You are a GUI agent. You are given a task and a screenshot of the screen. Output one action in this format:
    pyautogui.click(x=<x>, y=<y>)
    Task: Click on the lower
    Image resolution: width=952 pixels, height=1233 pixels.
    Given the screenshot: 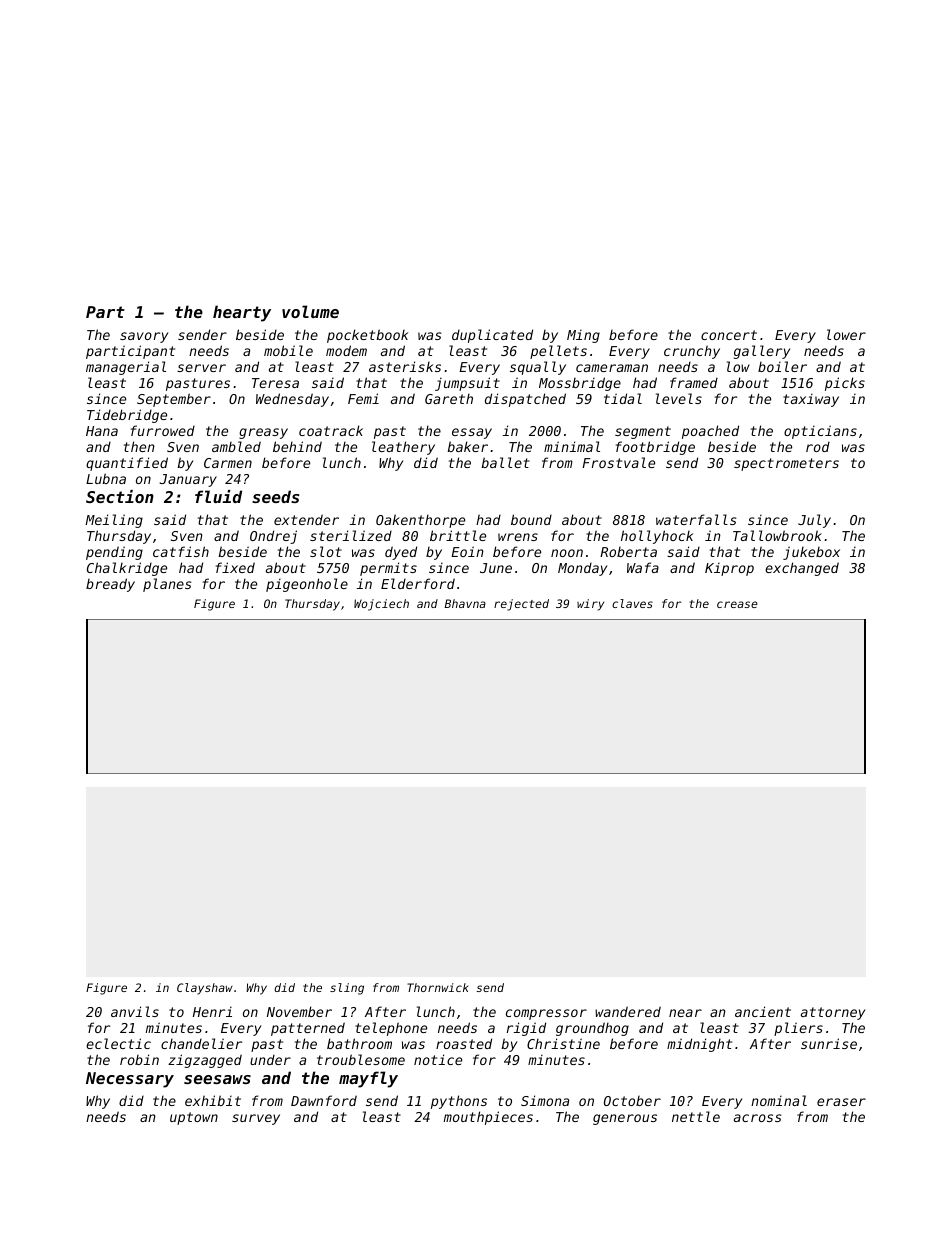 What is the action you would take?
    pyautogui.click(x=846, y=334)
